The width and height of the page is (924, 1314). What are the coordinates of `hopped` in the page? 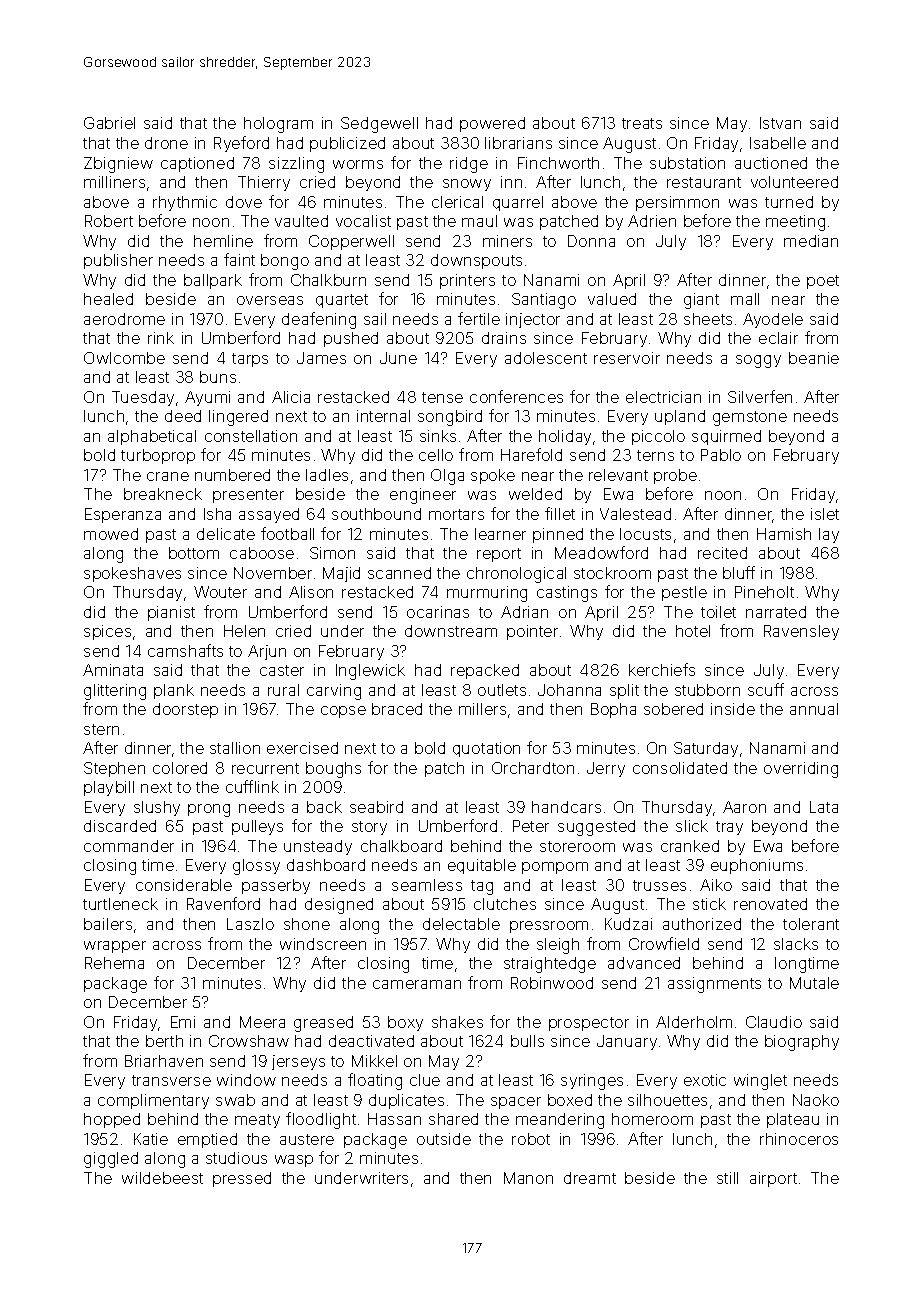 It's located at (112, 1120).
